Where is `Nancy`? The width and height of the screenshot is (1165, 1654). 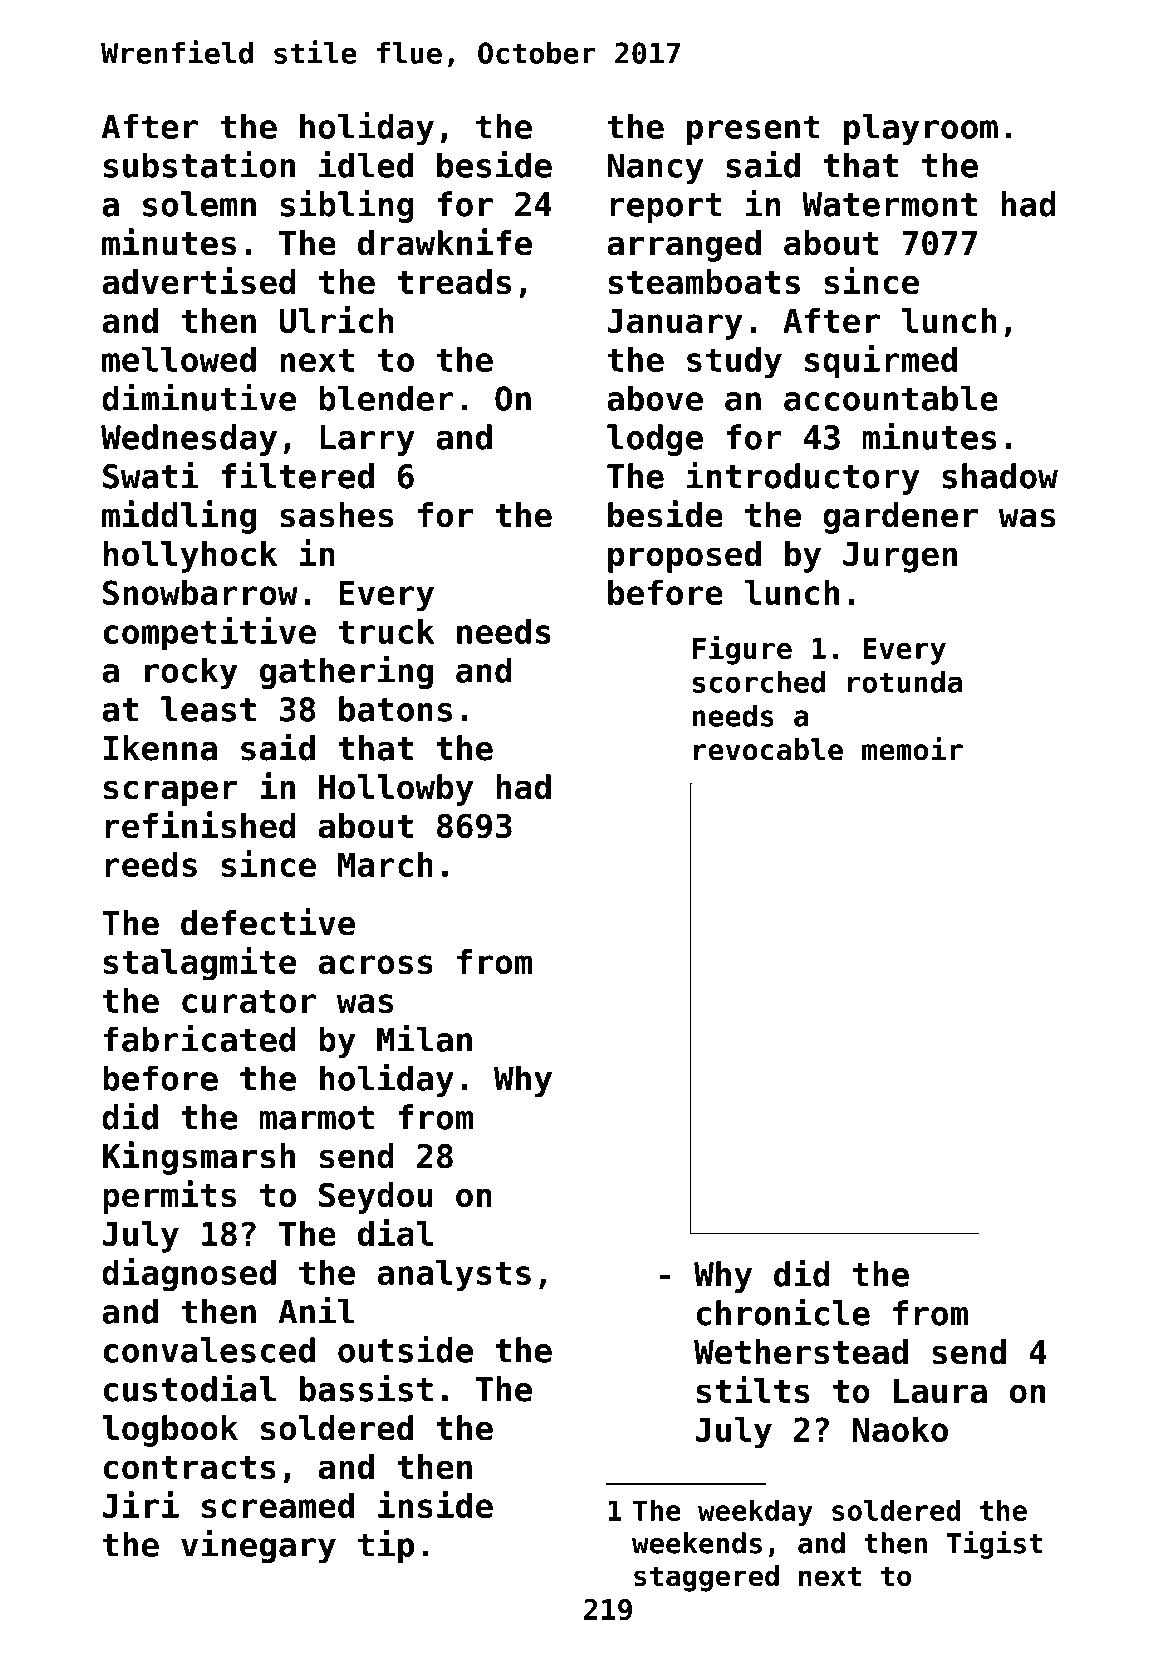 Nancy is located at coordinates (655, 168).
